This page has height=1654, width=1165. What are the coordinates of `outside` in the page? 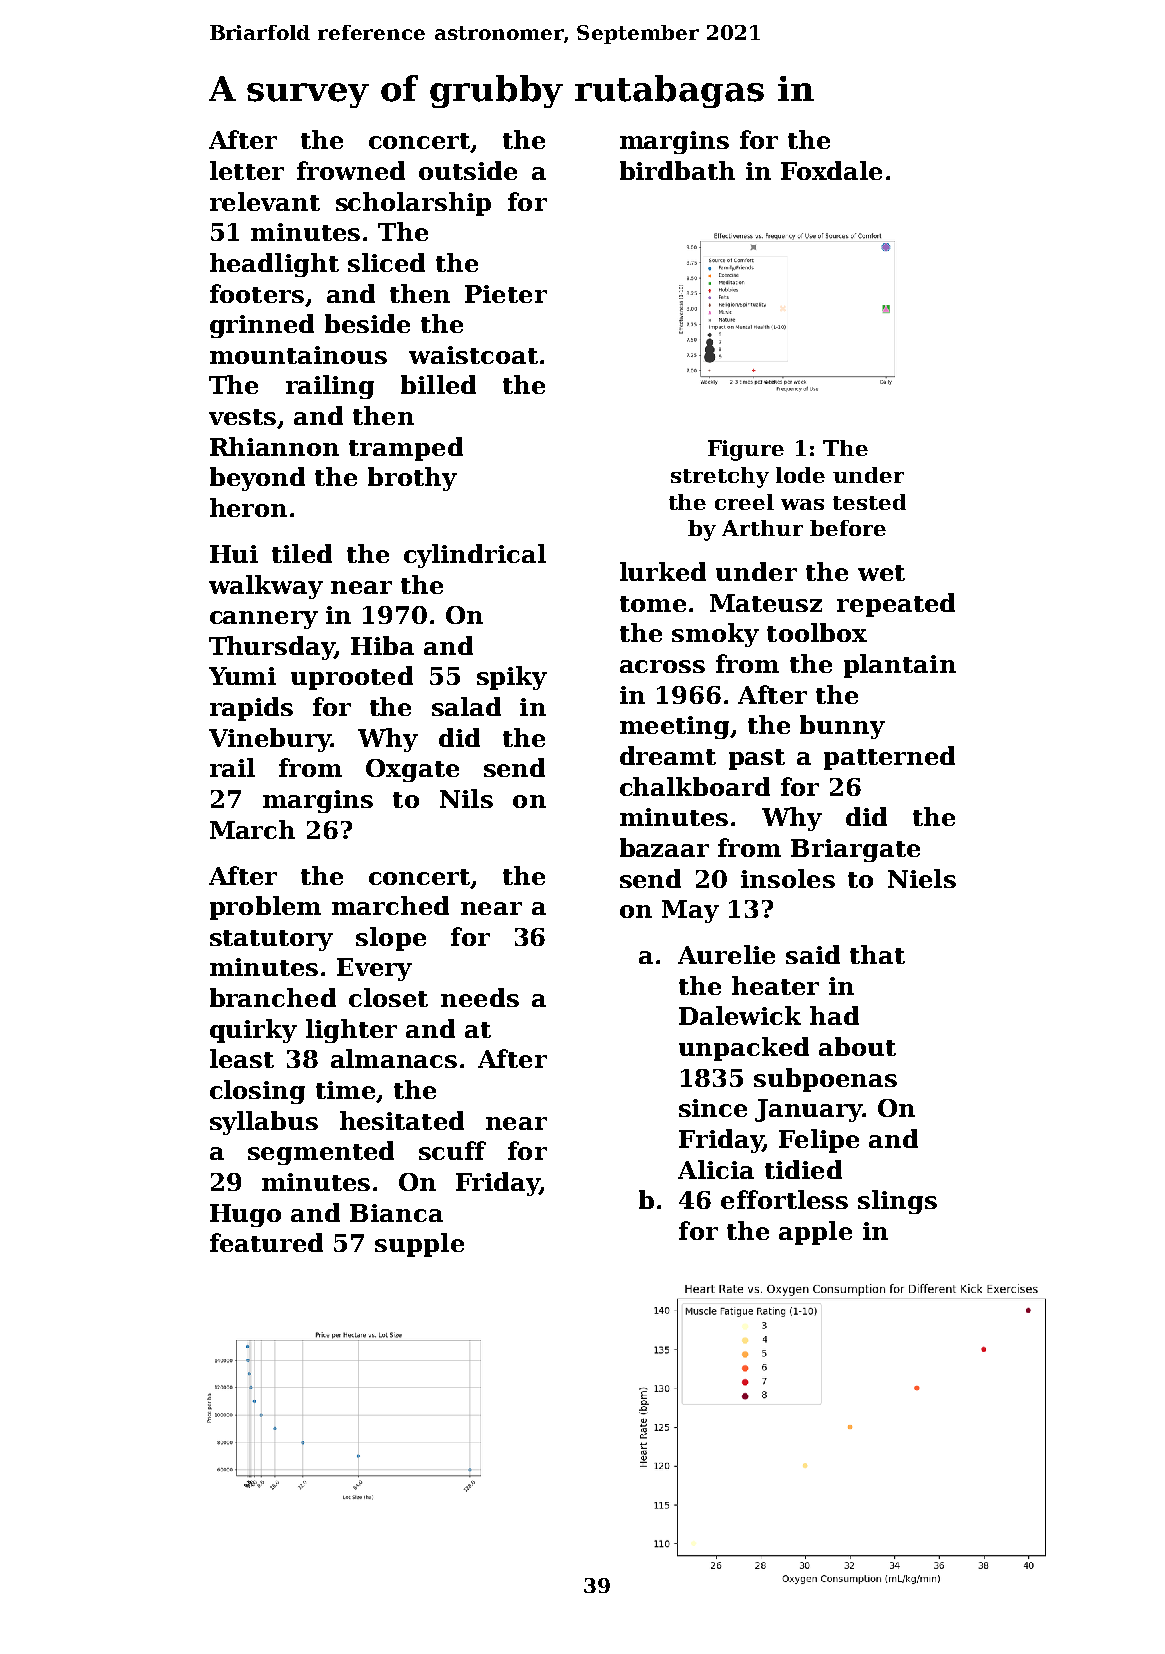 It's located at (468, 170).
